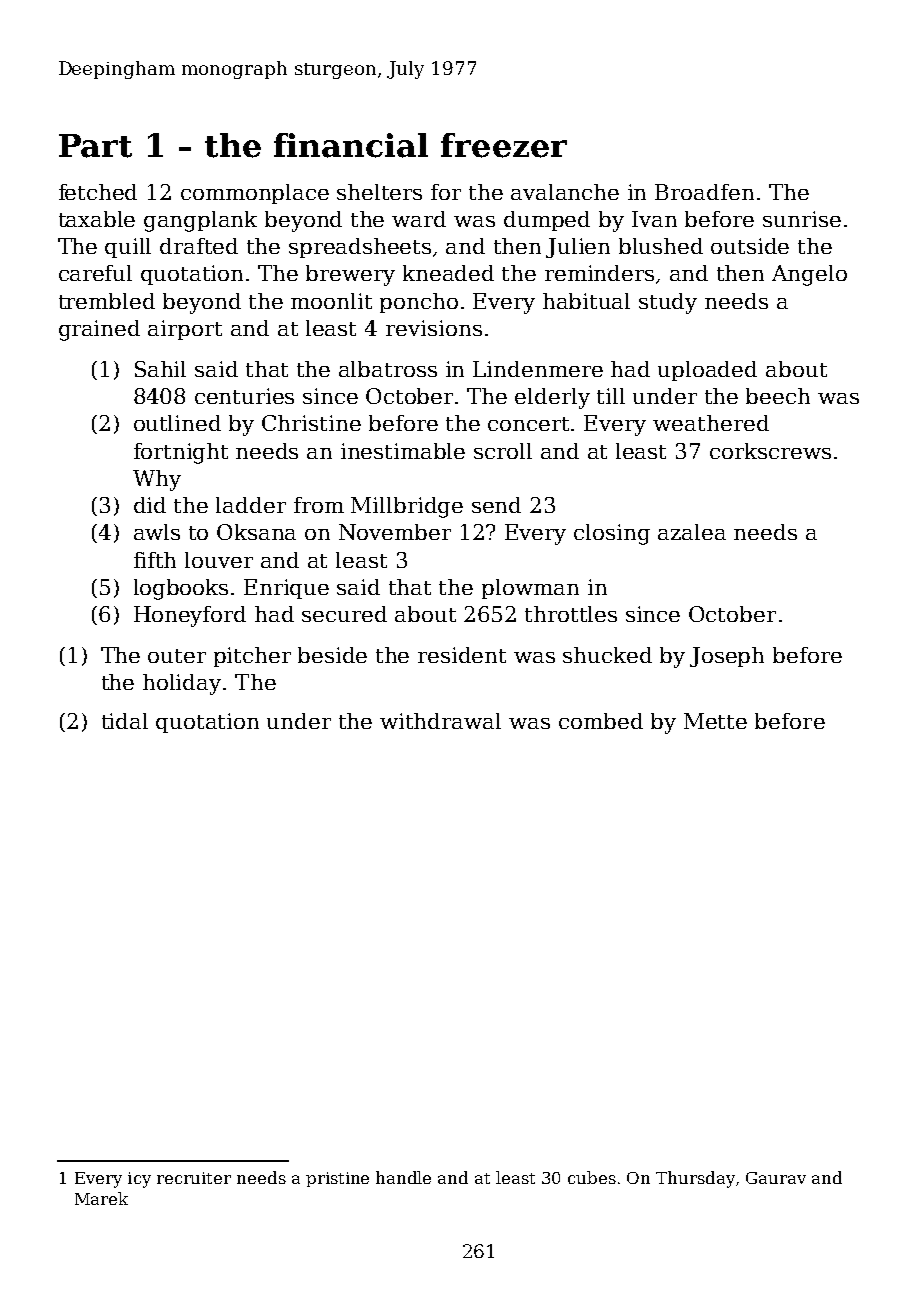 The height and width of the screenshot is (1311, 924). I want to click on closing, so click(612, 534).
